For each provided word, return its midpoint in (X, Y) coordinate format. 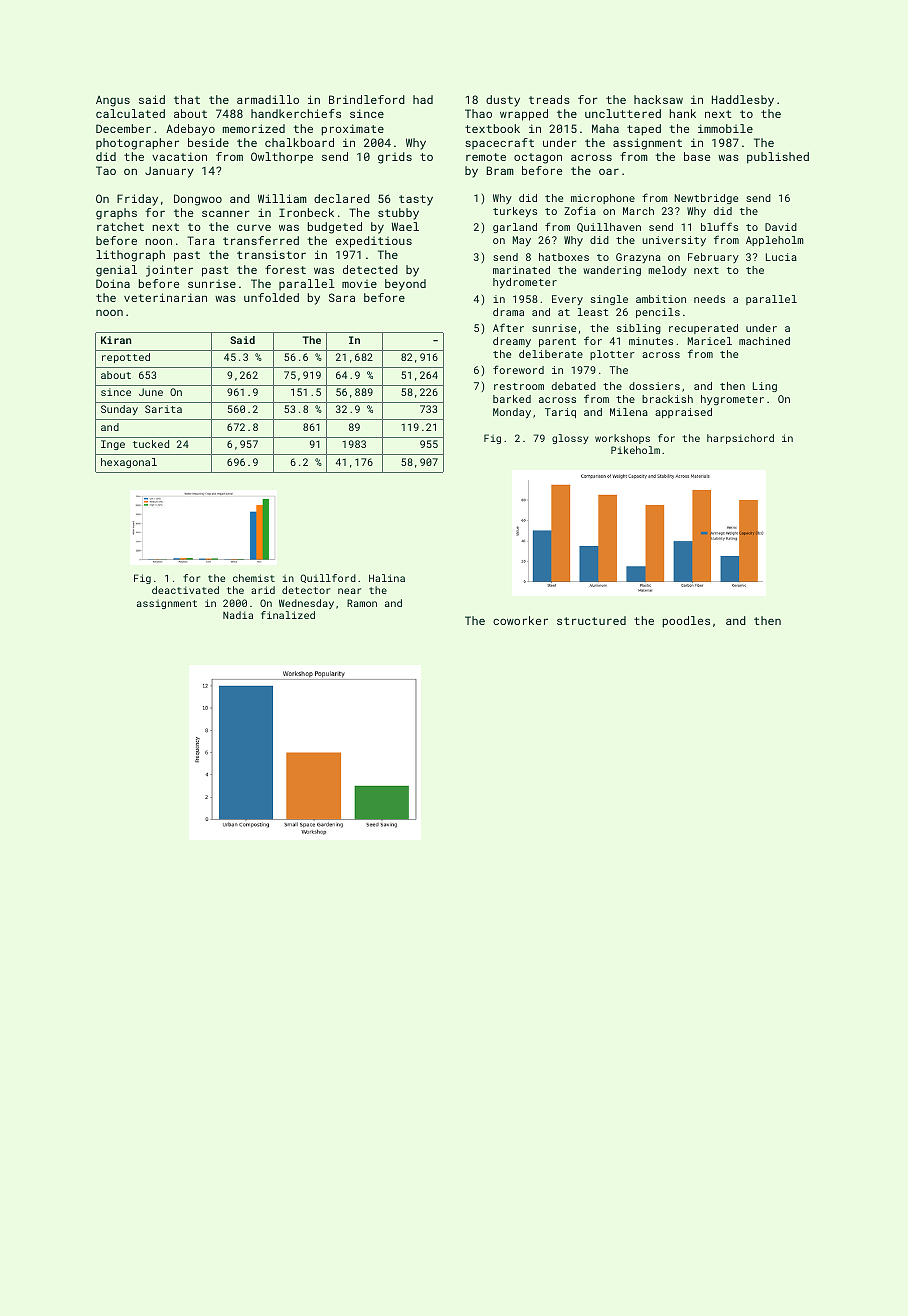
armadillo (268, 99)
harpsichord (740, 439)
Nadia (238, 615)
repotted (126, 358)
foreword (518, 369)
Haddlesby (743, 101)
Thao (478, 113)
